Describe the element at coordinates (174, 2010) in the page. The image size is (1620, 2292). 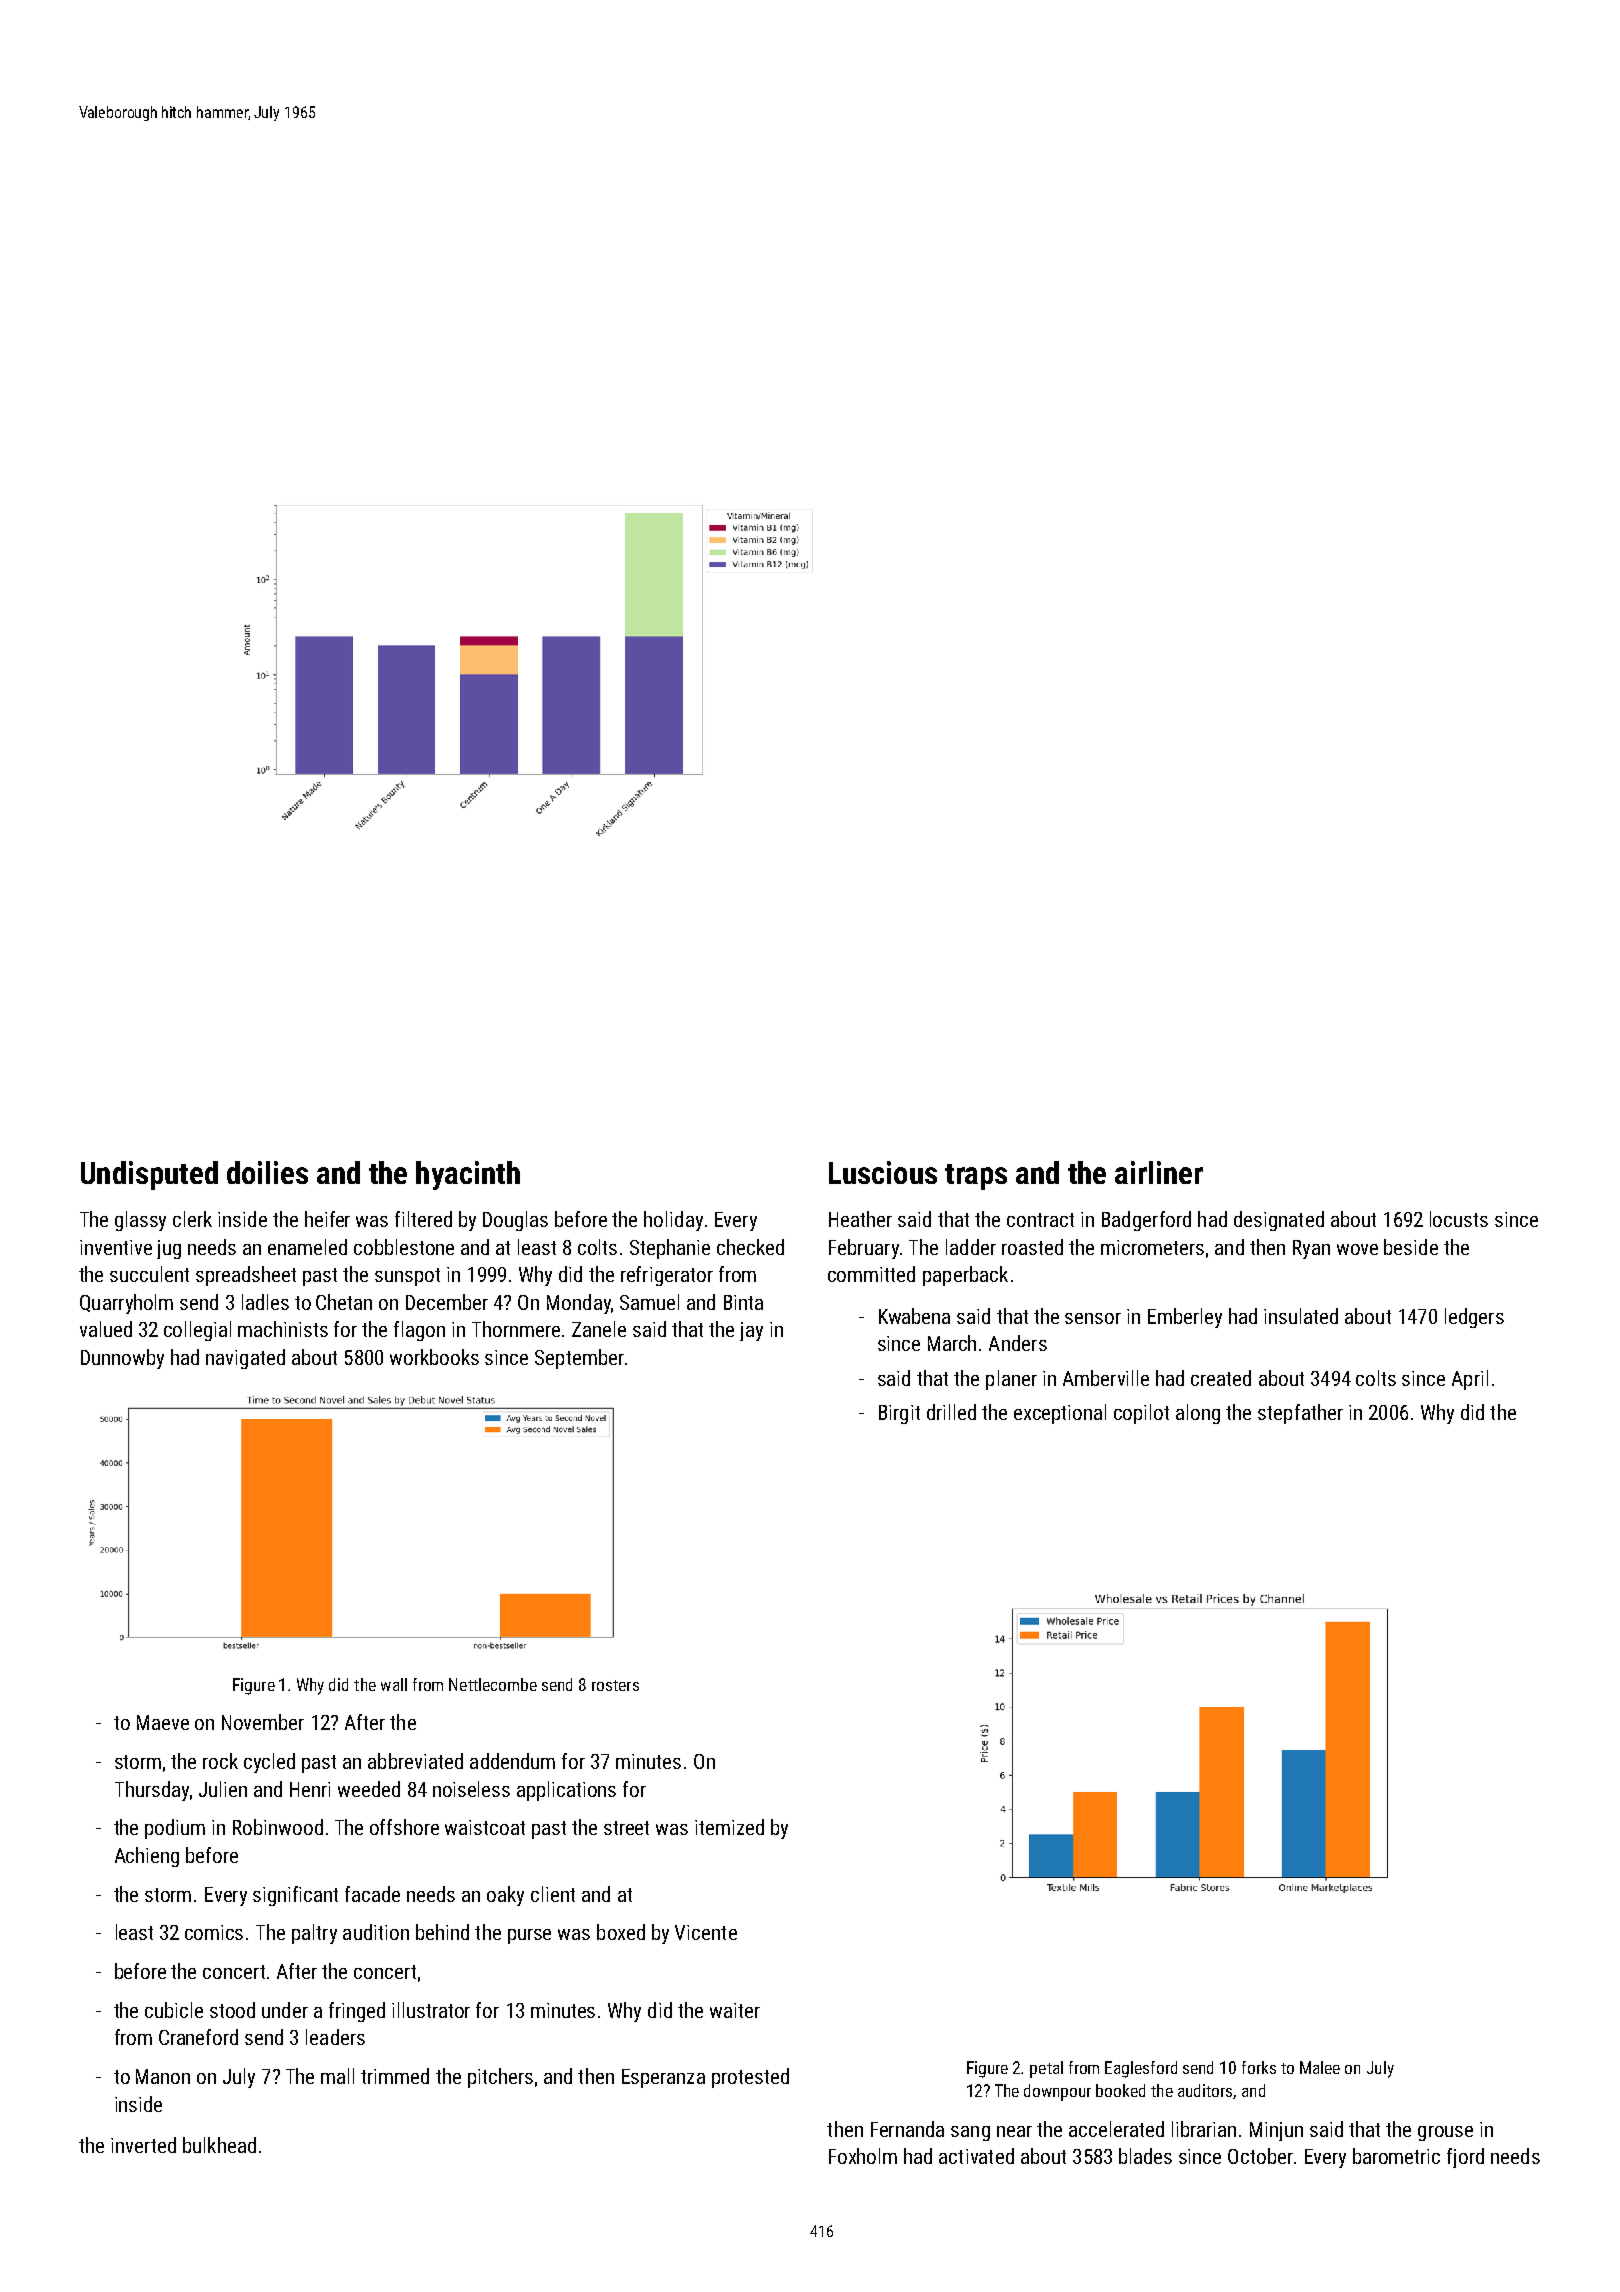
I see `cubicle` at that location.
